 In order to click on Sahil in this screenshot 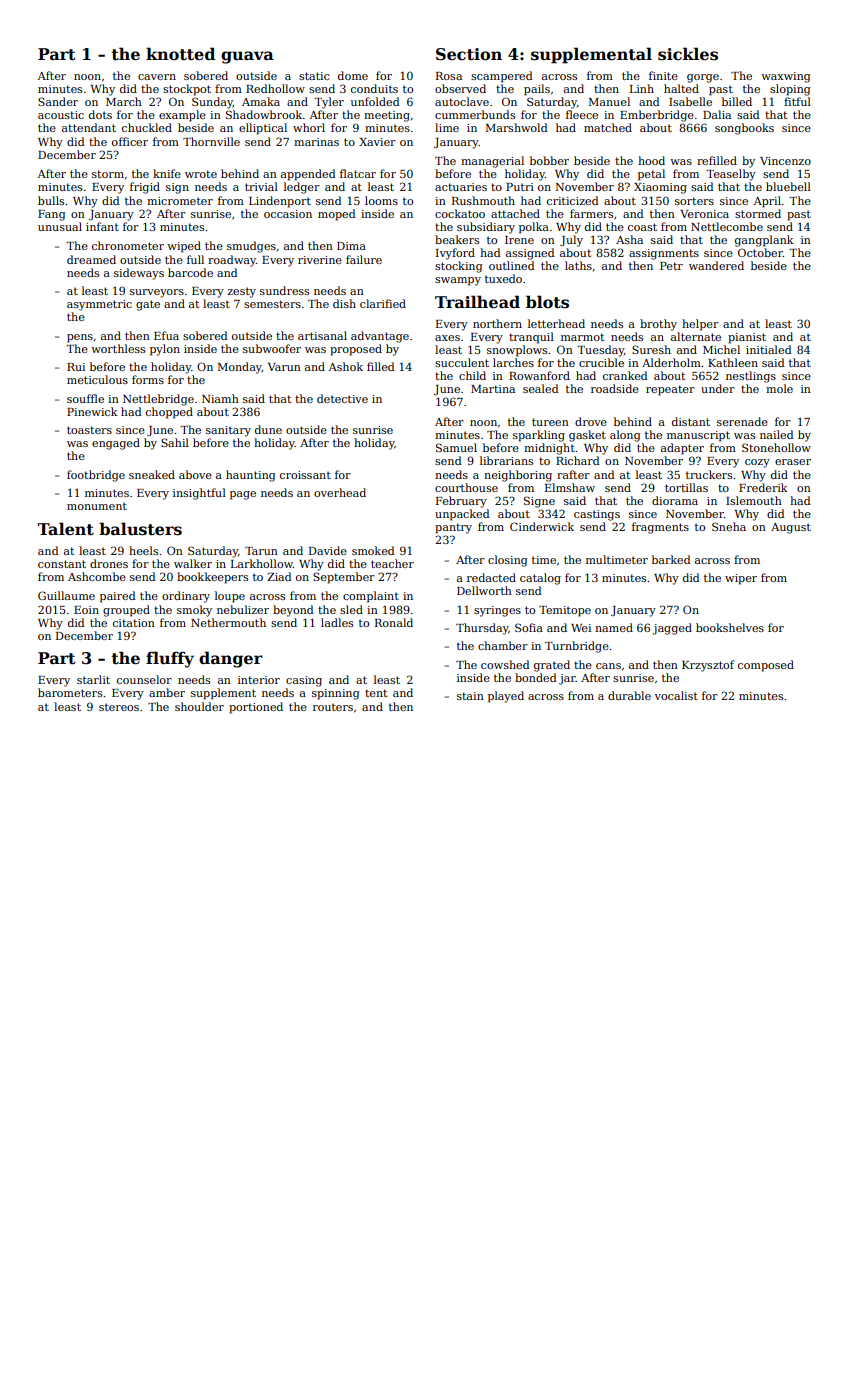, I will do `click(175, 442)`.
